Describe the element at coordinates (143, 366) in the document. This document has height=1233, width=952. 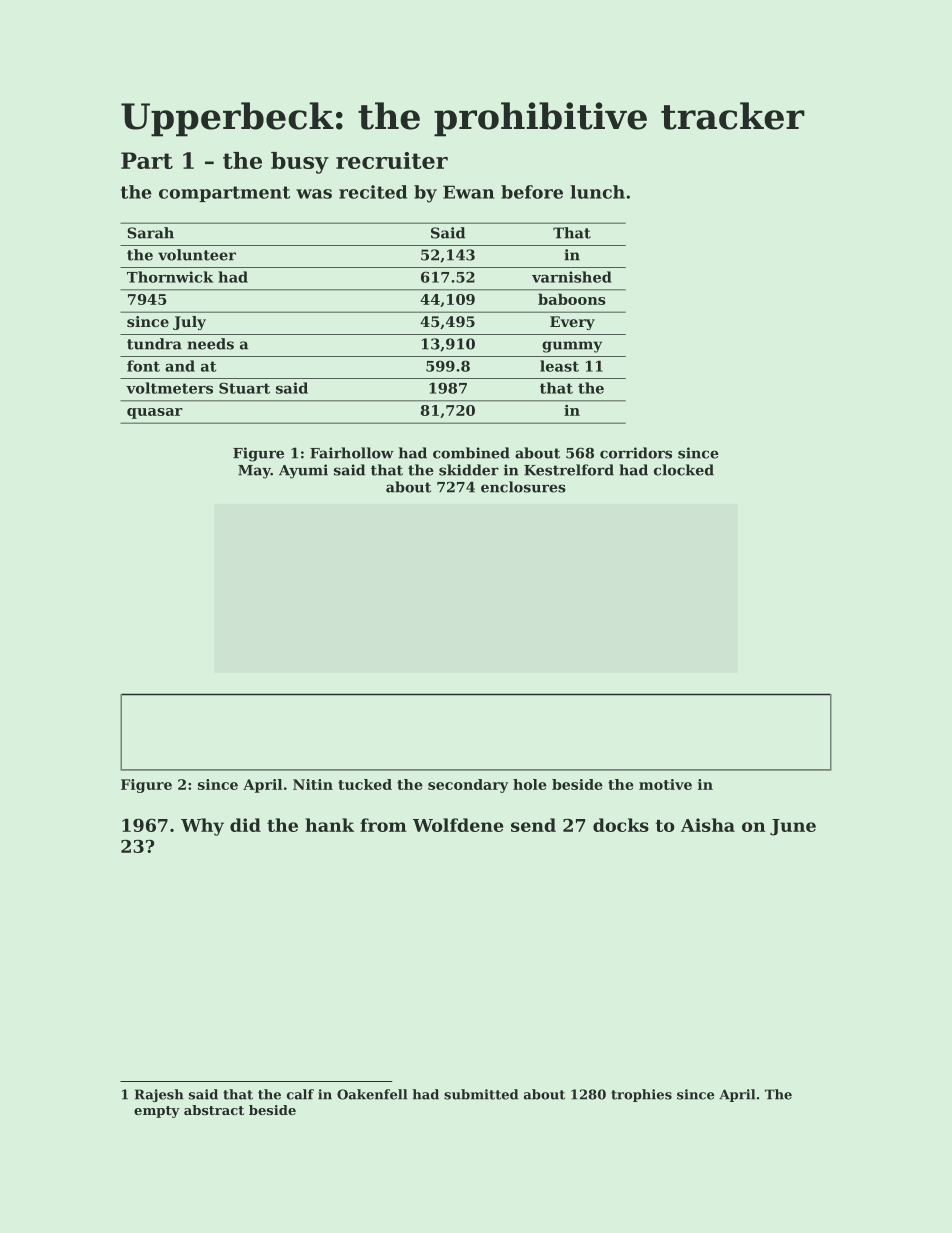
I see `font` at that location.
